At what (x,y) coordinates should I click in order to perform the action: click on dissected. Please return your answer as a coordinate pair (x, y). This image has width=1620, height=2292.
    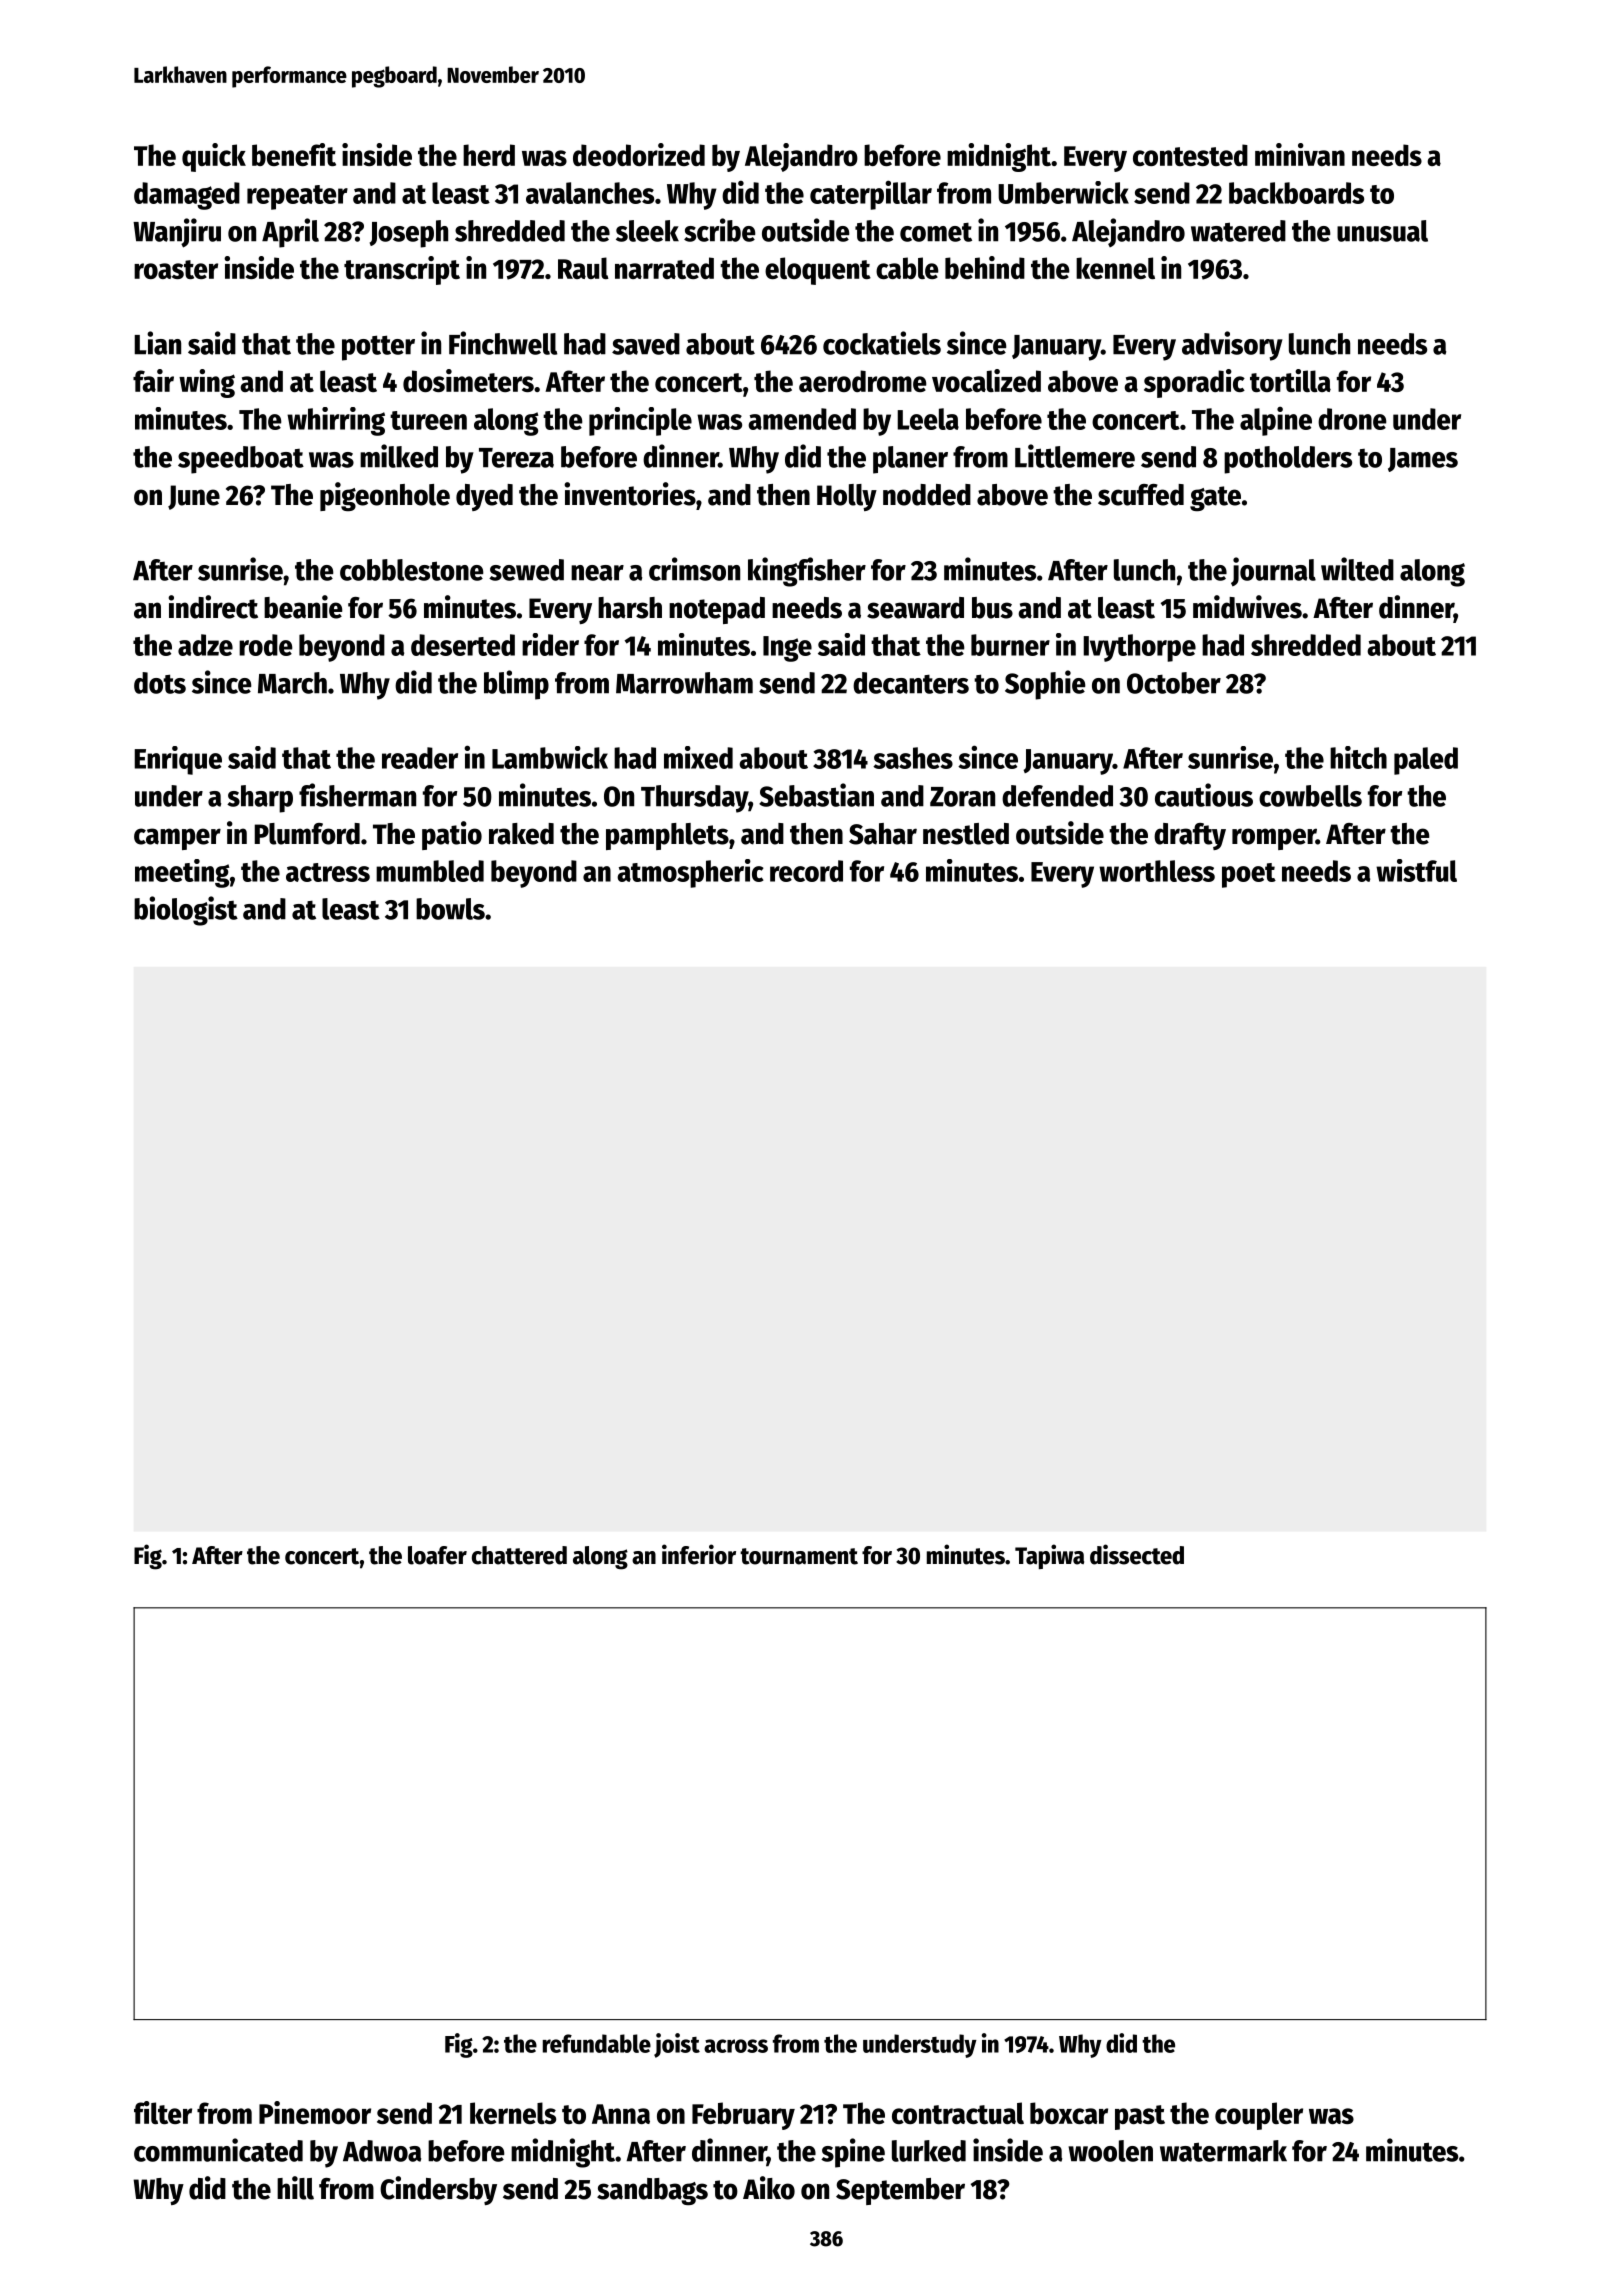
    Looking at the image, I should click on (1137, 1554).
